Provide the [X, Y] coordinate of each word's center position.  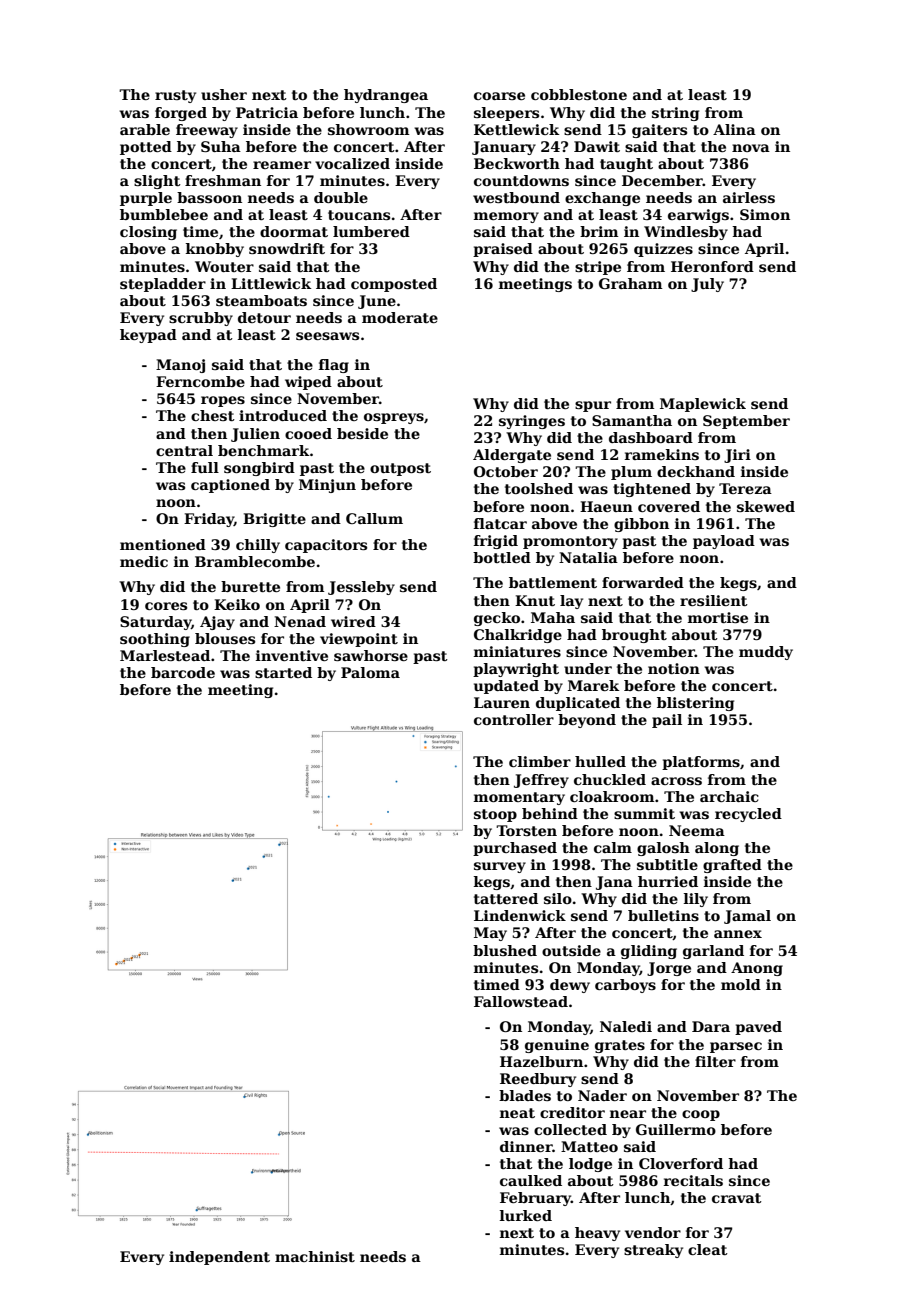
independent [219, 1258]
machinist [315, 1256]
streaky [653, 1251]
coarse [499, 96]
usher [224, 94]
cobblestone [579, 94]
